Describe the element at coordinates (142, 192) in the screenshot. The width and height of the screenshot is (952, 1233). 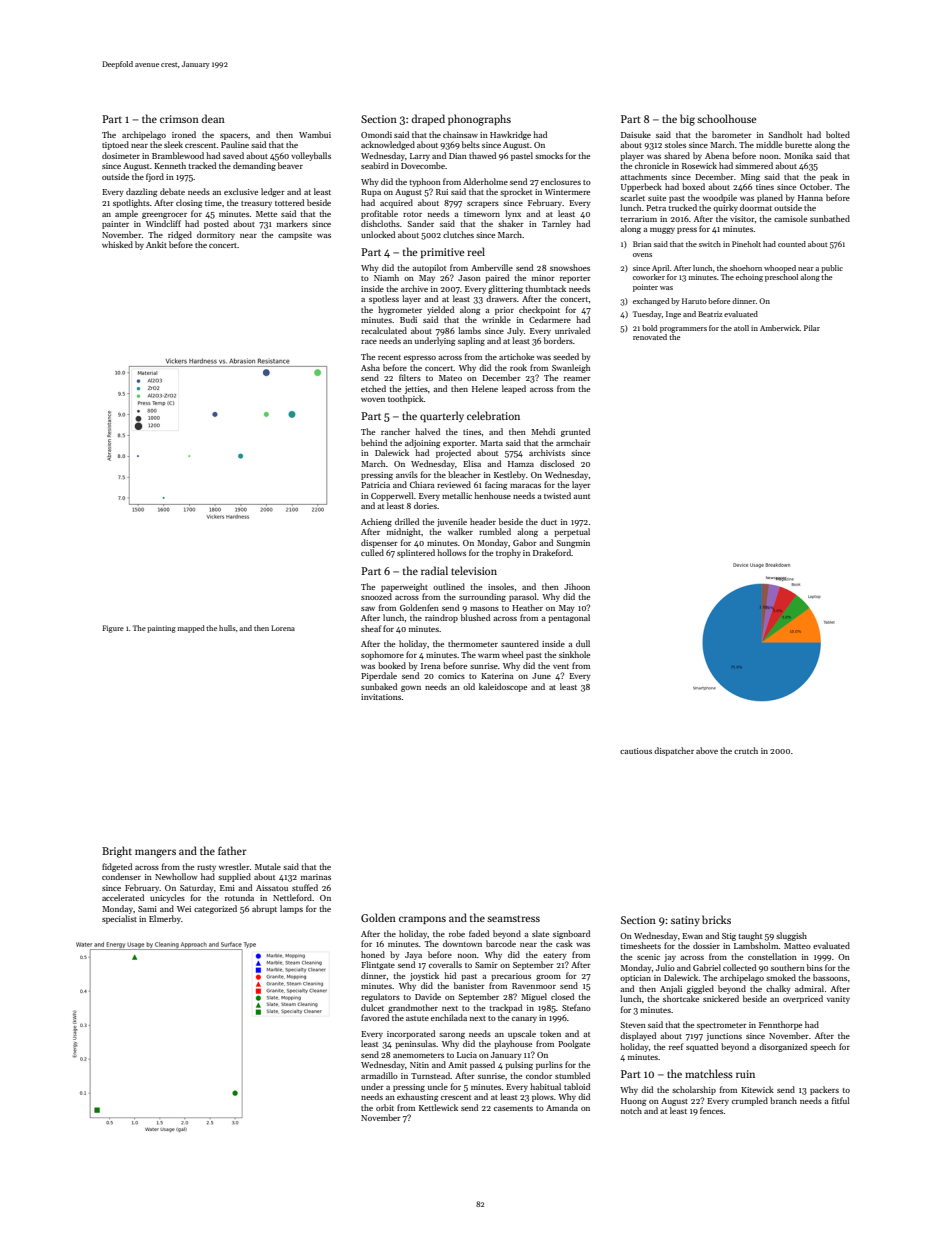
I see `dazzling` at that location.
